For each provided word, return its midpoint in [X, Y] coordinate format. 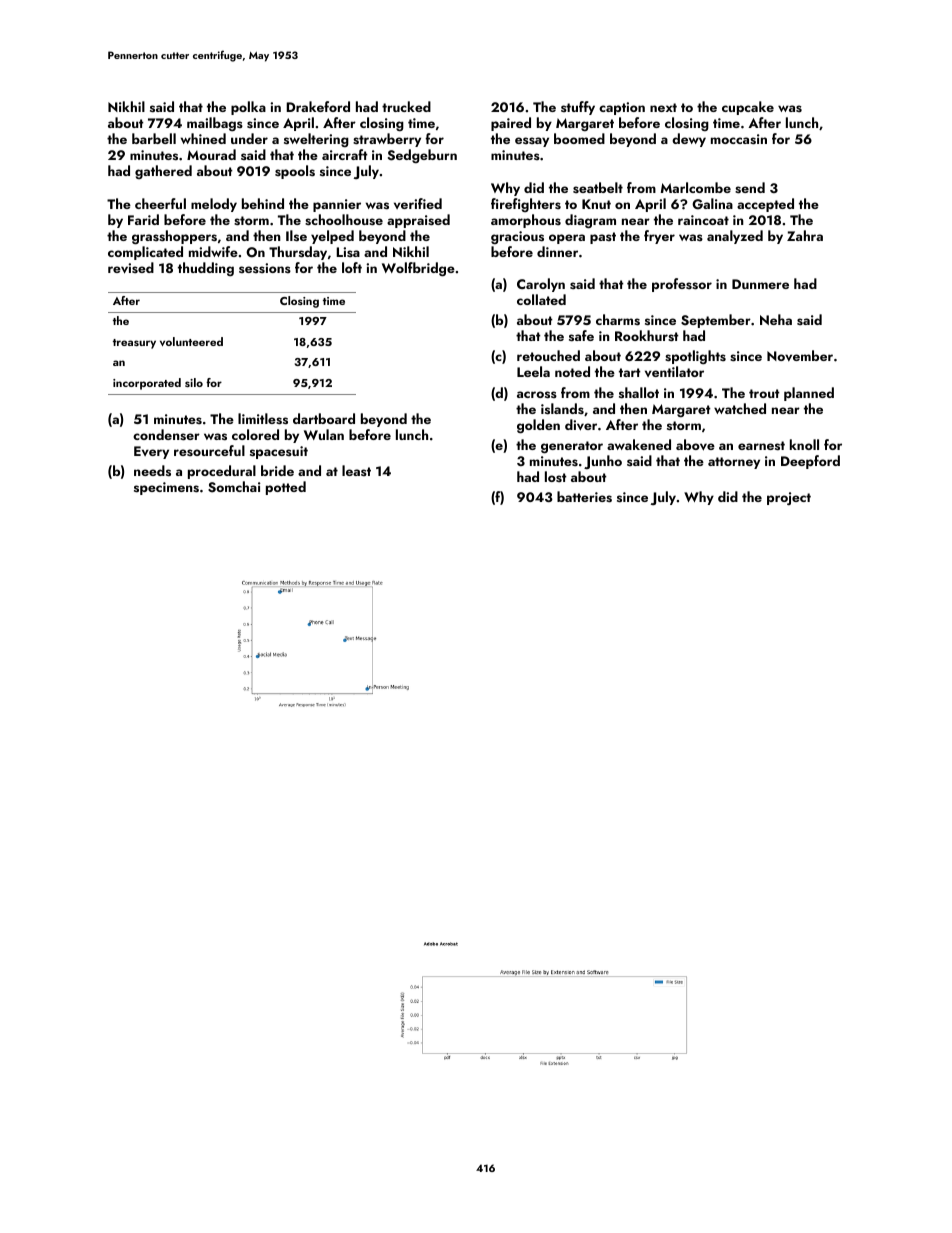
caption [622, 108]
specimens [166, 488]
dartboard [324, 418]
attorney [734, 463]
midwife [213, 251]
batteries [584, 497]
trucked [406, 106]
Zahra [805, 235]
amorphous [526, 221]
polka [248, 108]
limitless [263, 419]
